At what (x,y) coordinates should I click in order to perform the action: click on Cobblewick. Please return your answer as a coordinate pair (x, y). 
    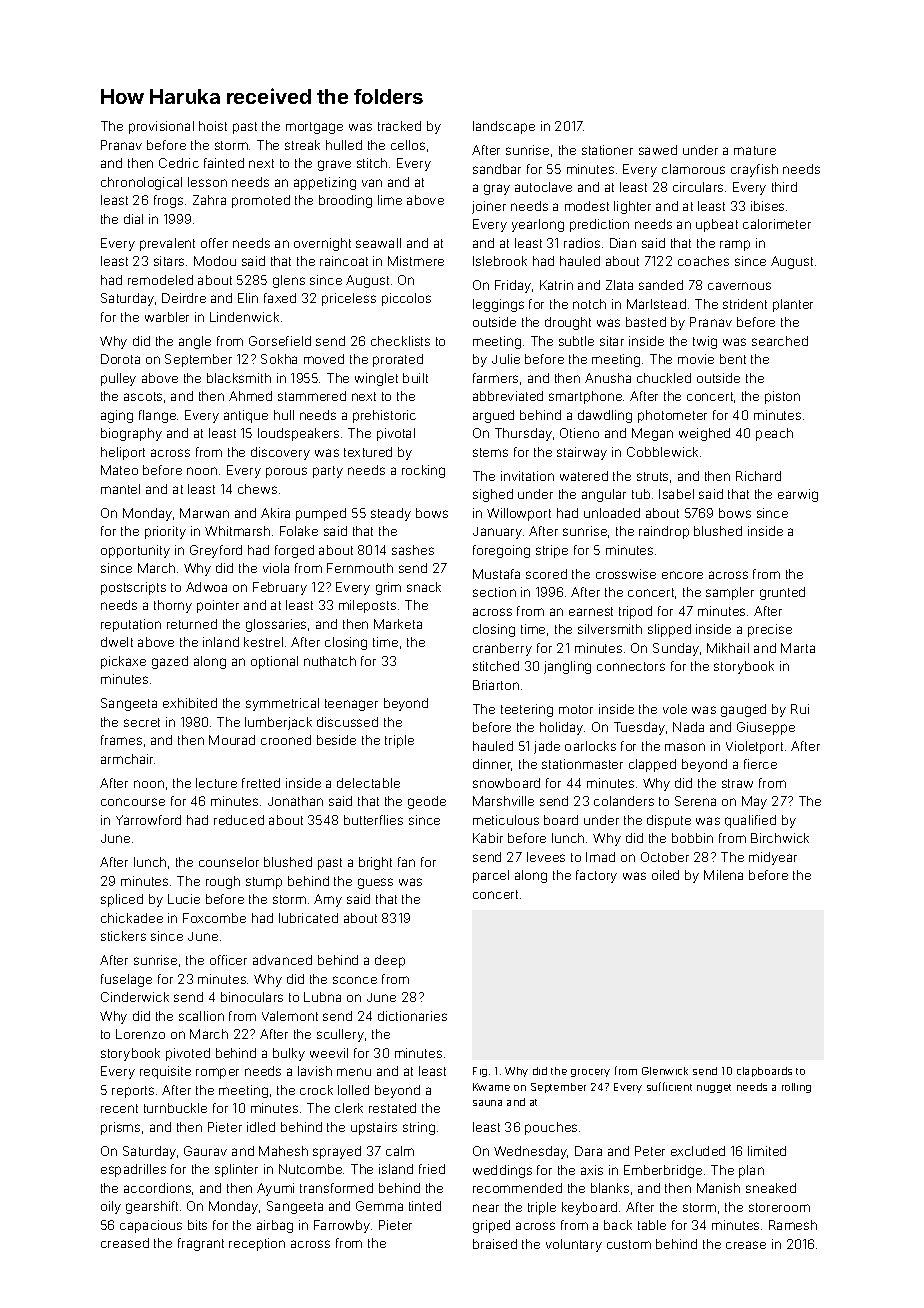
    Looking at the image, I should click on (662, 452).
